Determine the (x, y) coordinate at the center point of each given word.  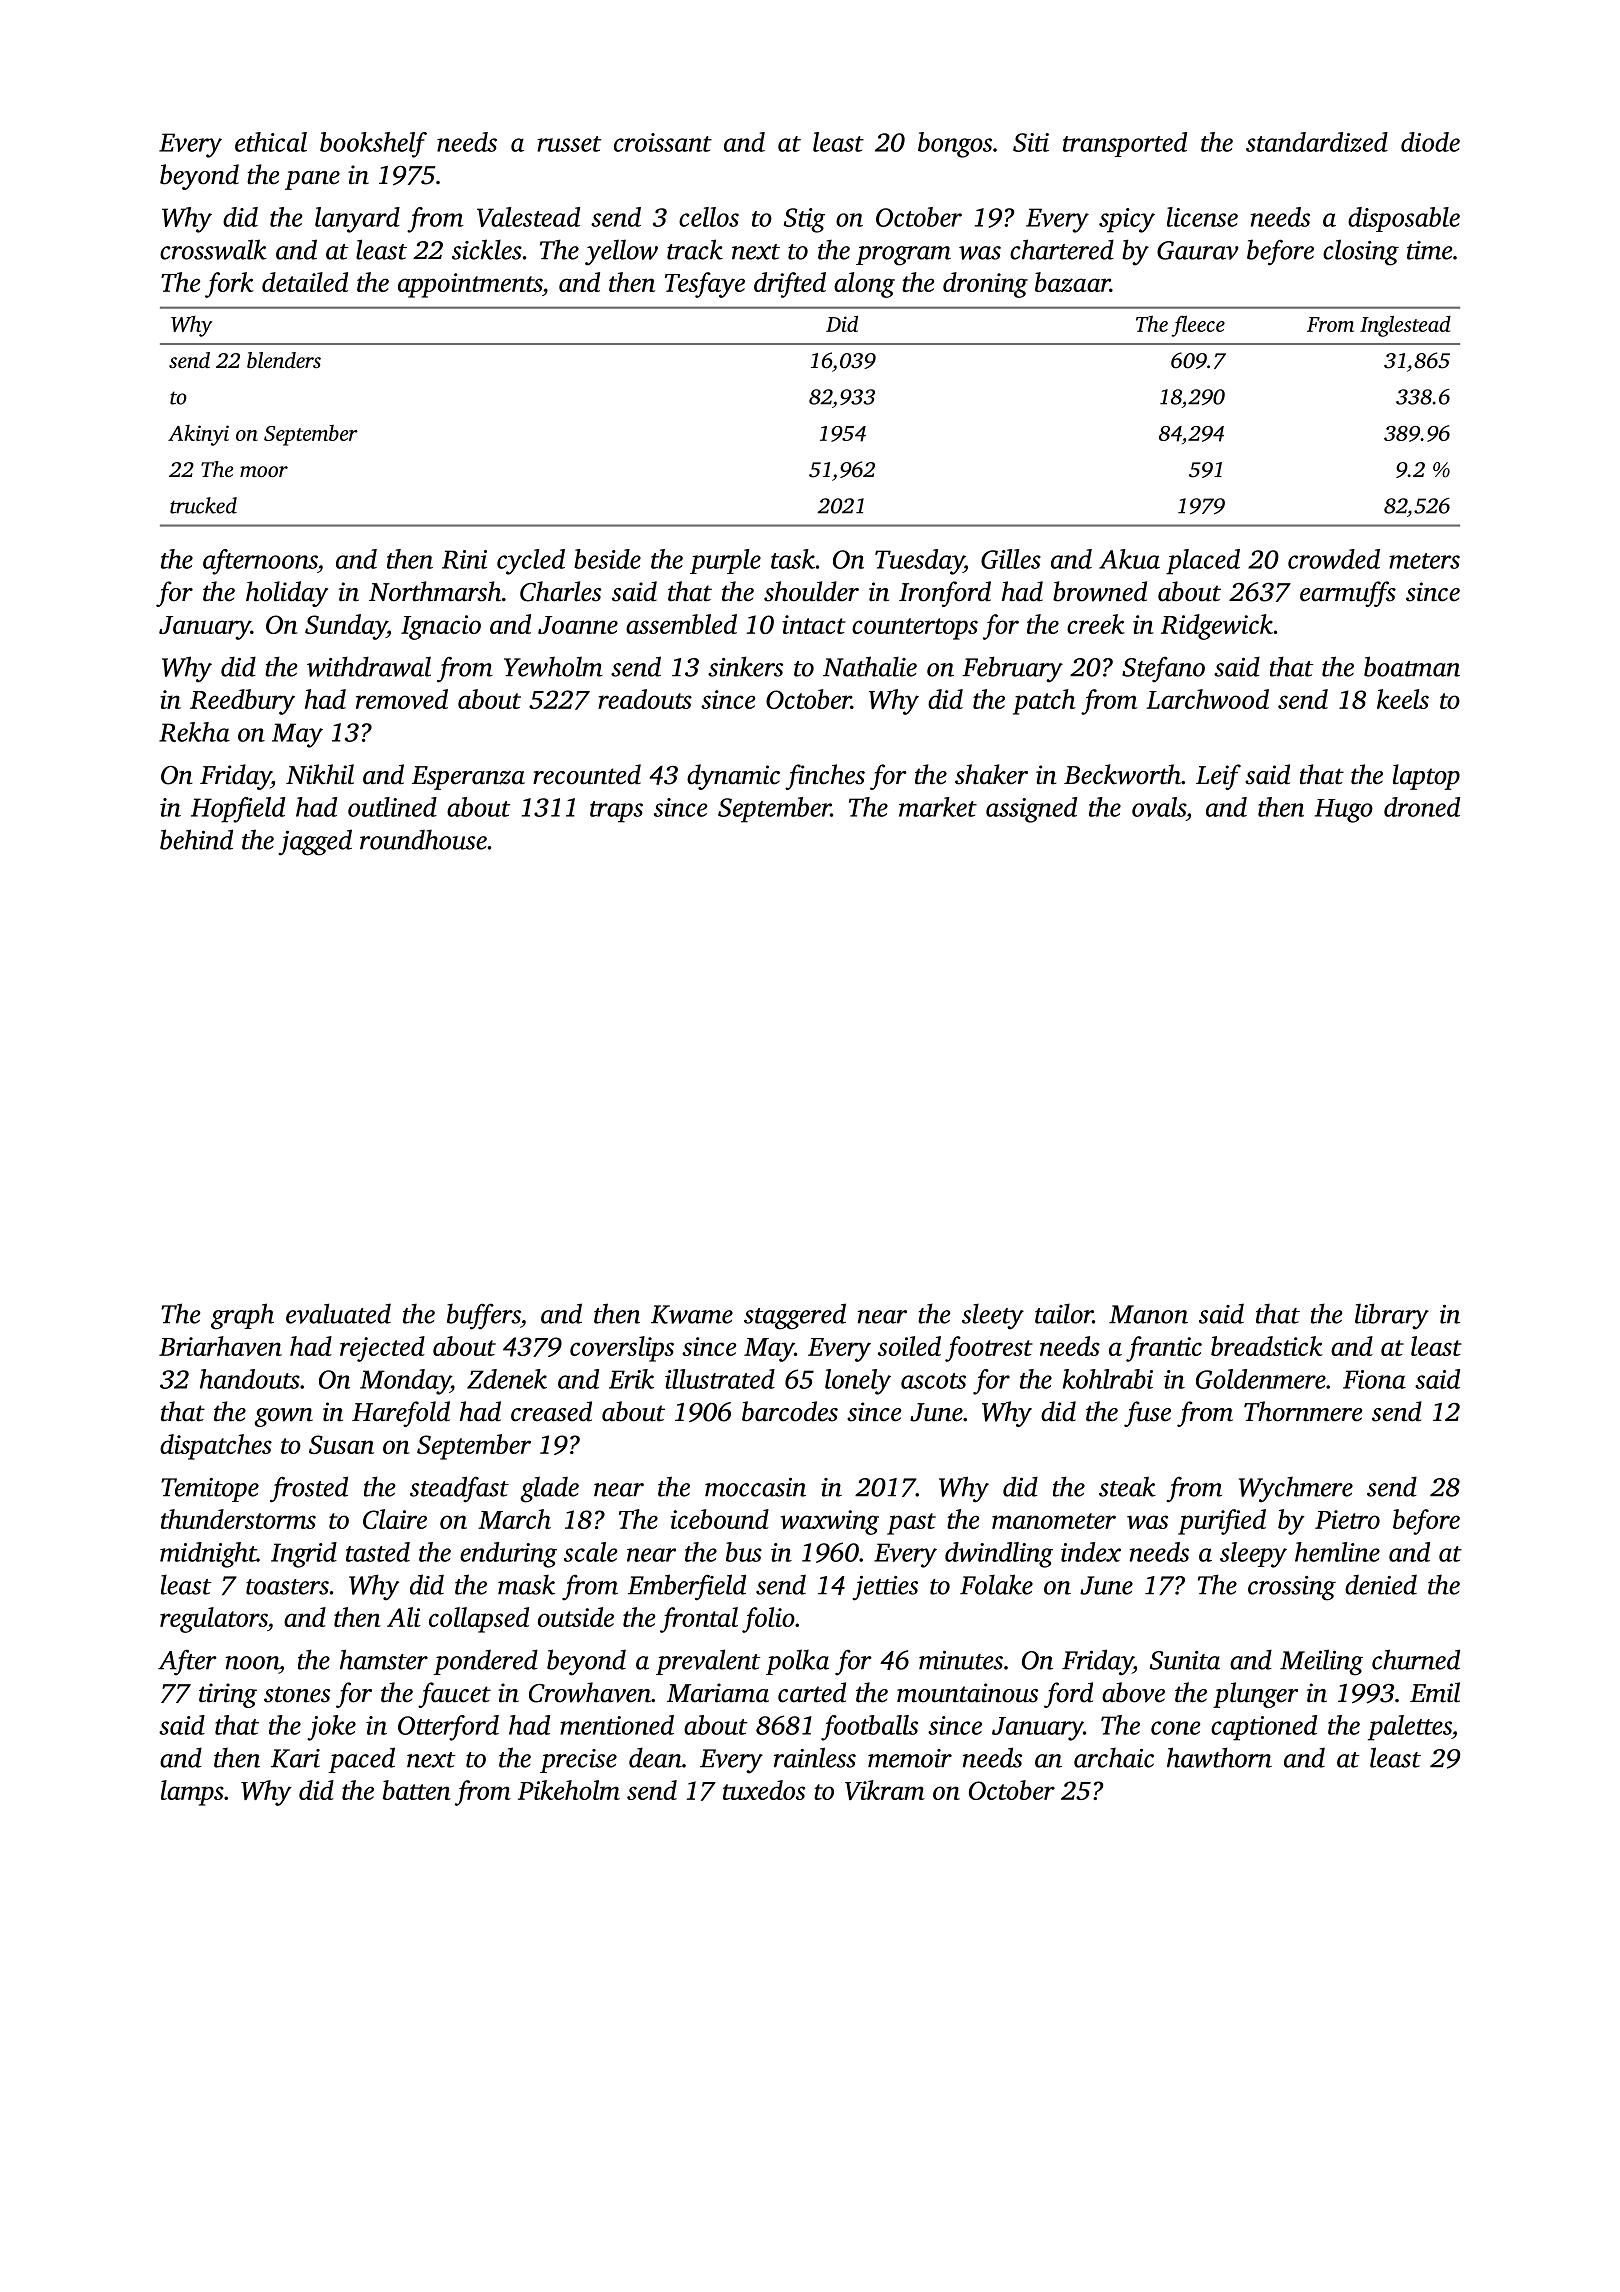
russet (569, 144)
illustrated (720, 1379)
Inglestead (1405, 326)
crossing (1292, 1588)
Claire (395, 1519)
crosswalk (213, 249)
